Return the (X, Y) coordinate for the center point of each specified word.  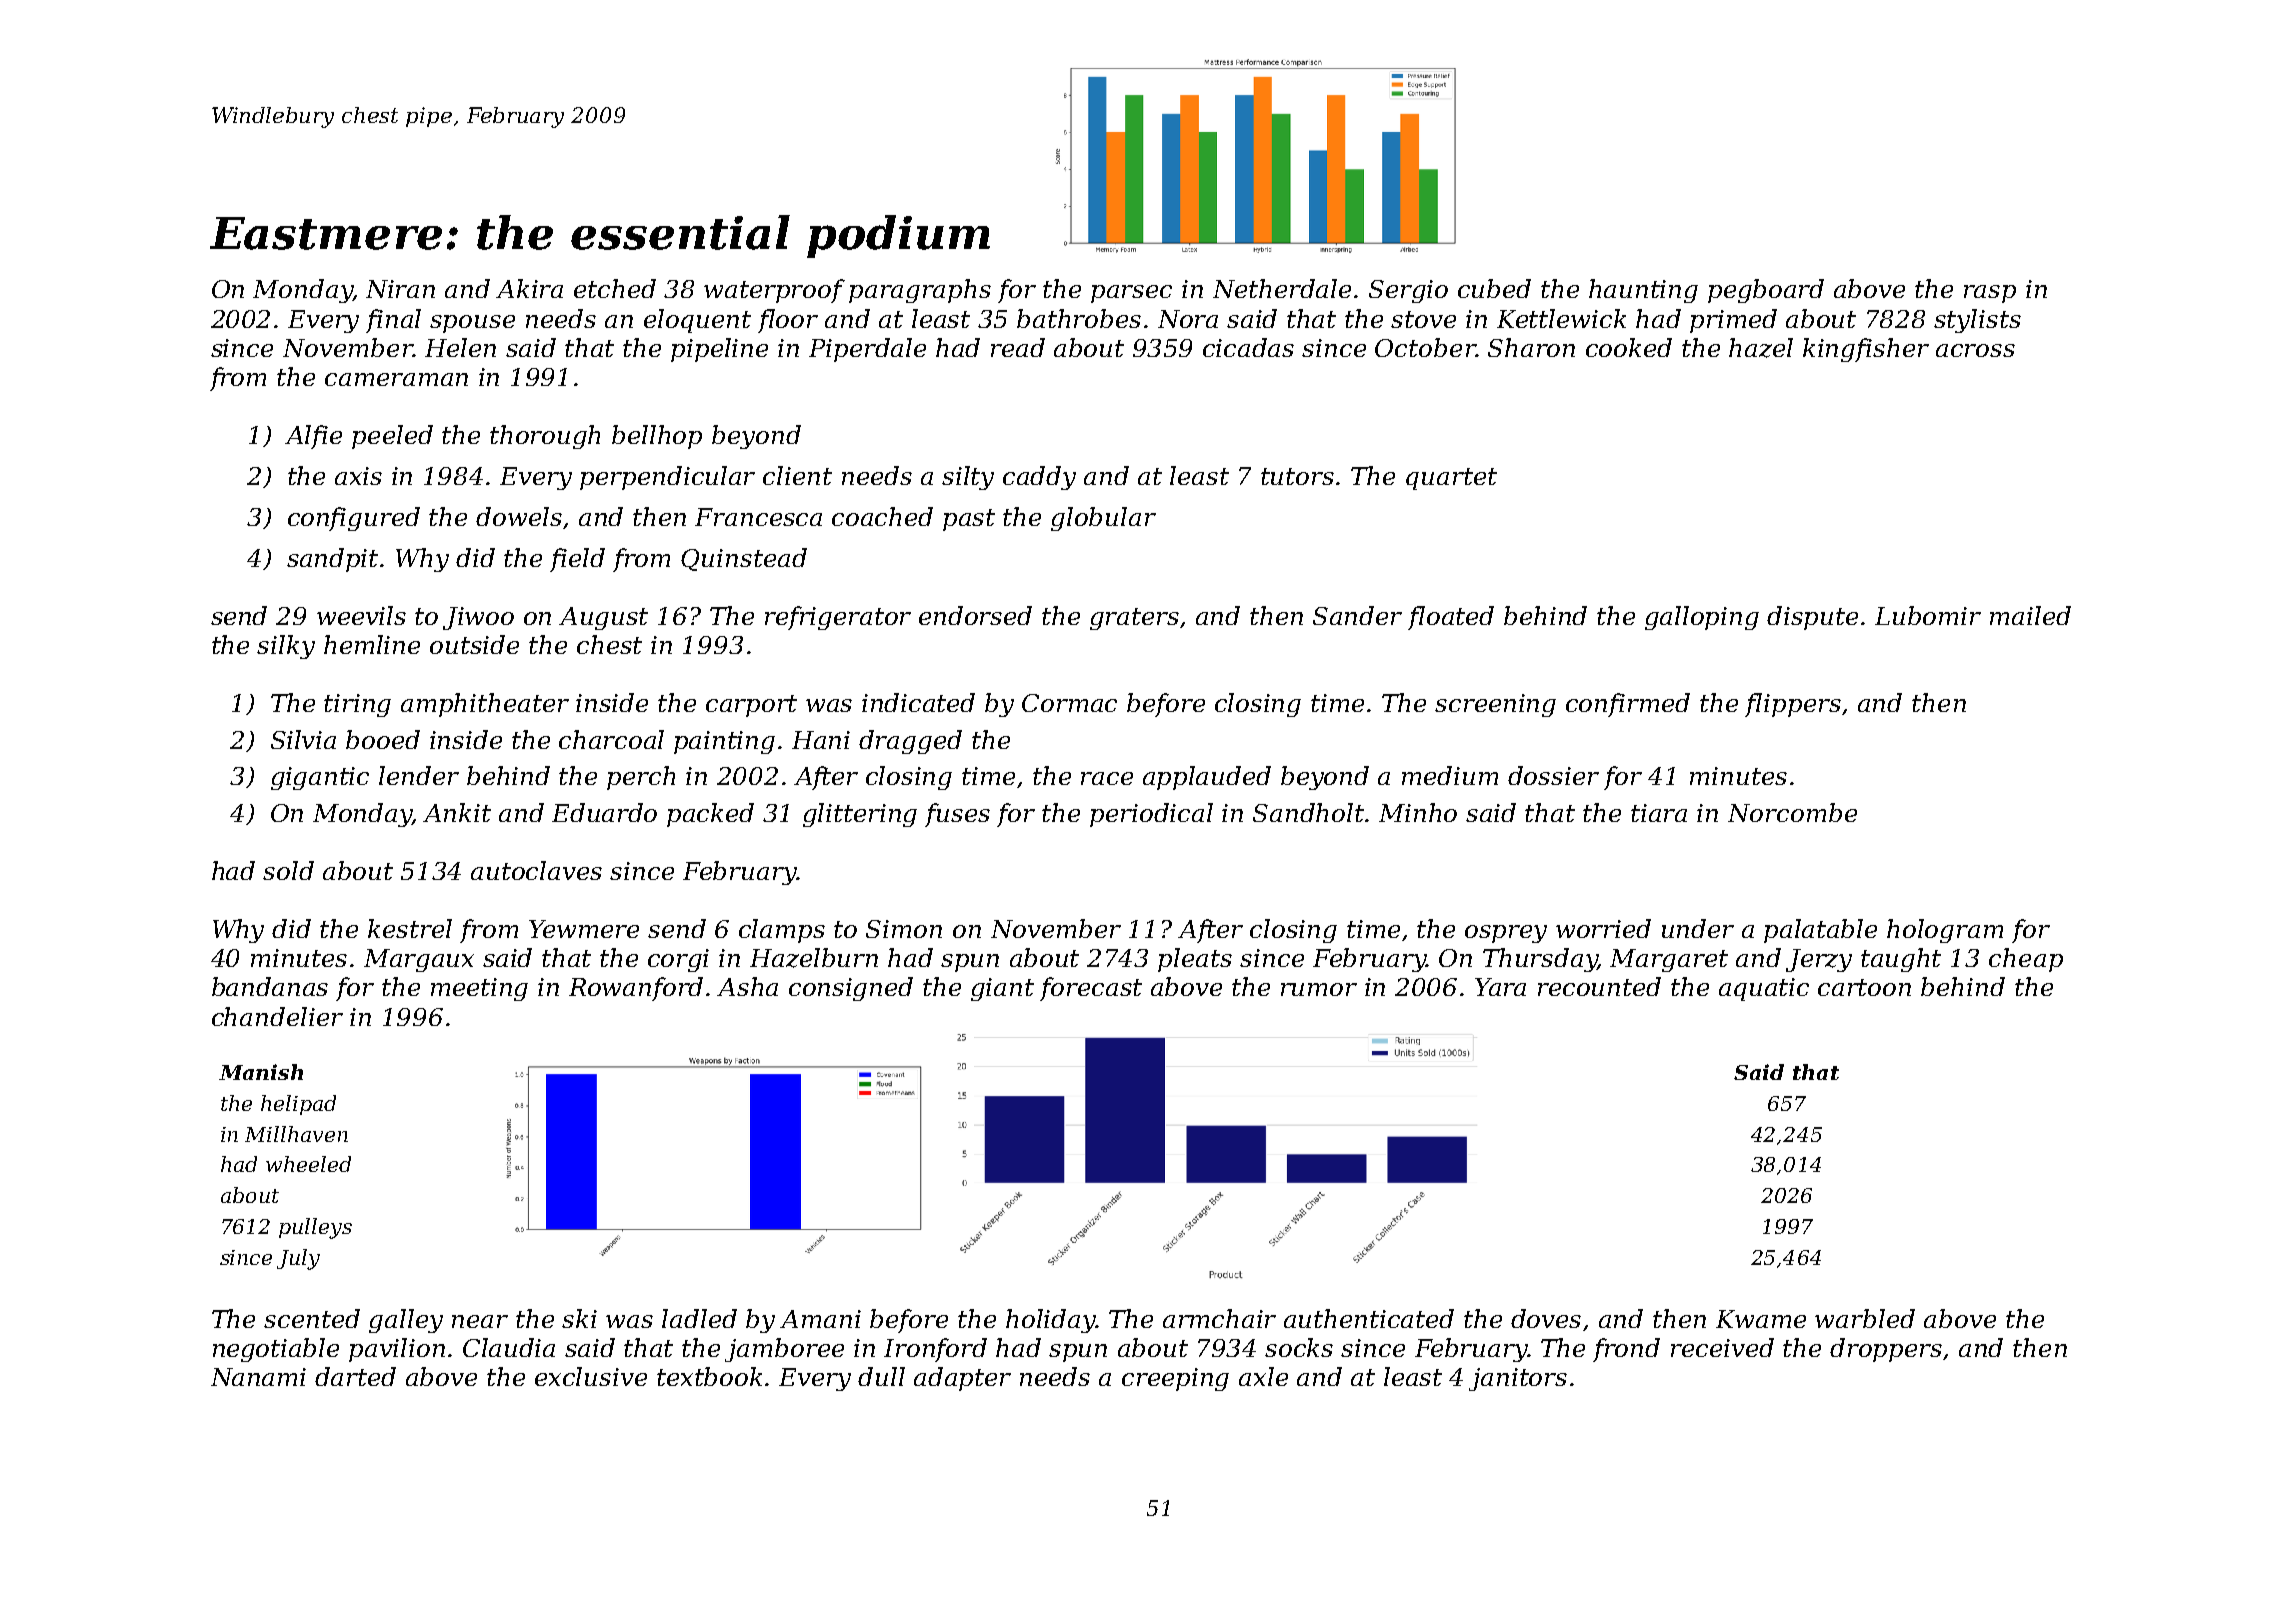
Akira (529, 288)
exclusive (591, 1376)
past (969, 520)
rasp (1990, 294)
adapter (962, 1379)
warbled (1865, 1318)
